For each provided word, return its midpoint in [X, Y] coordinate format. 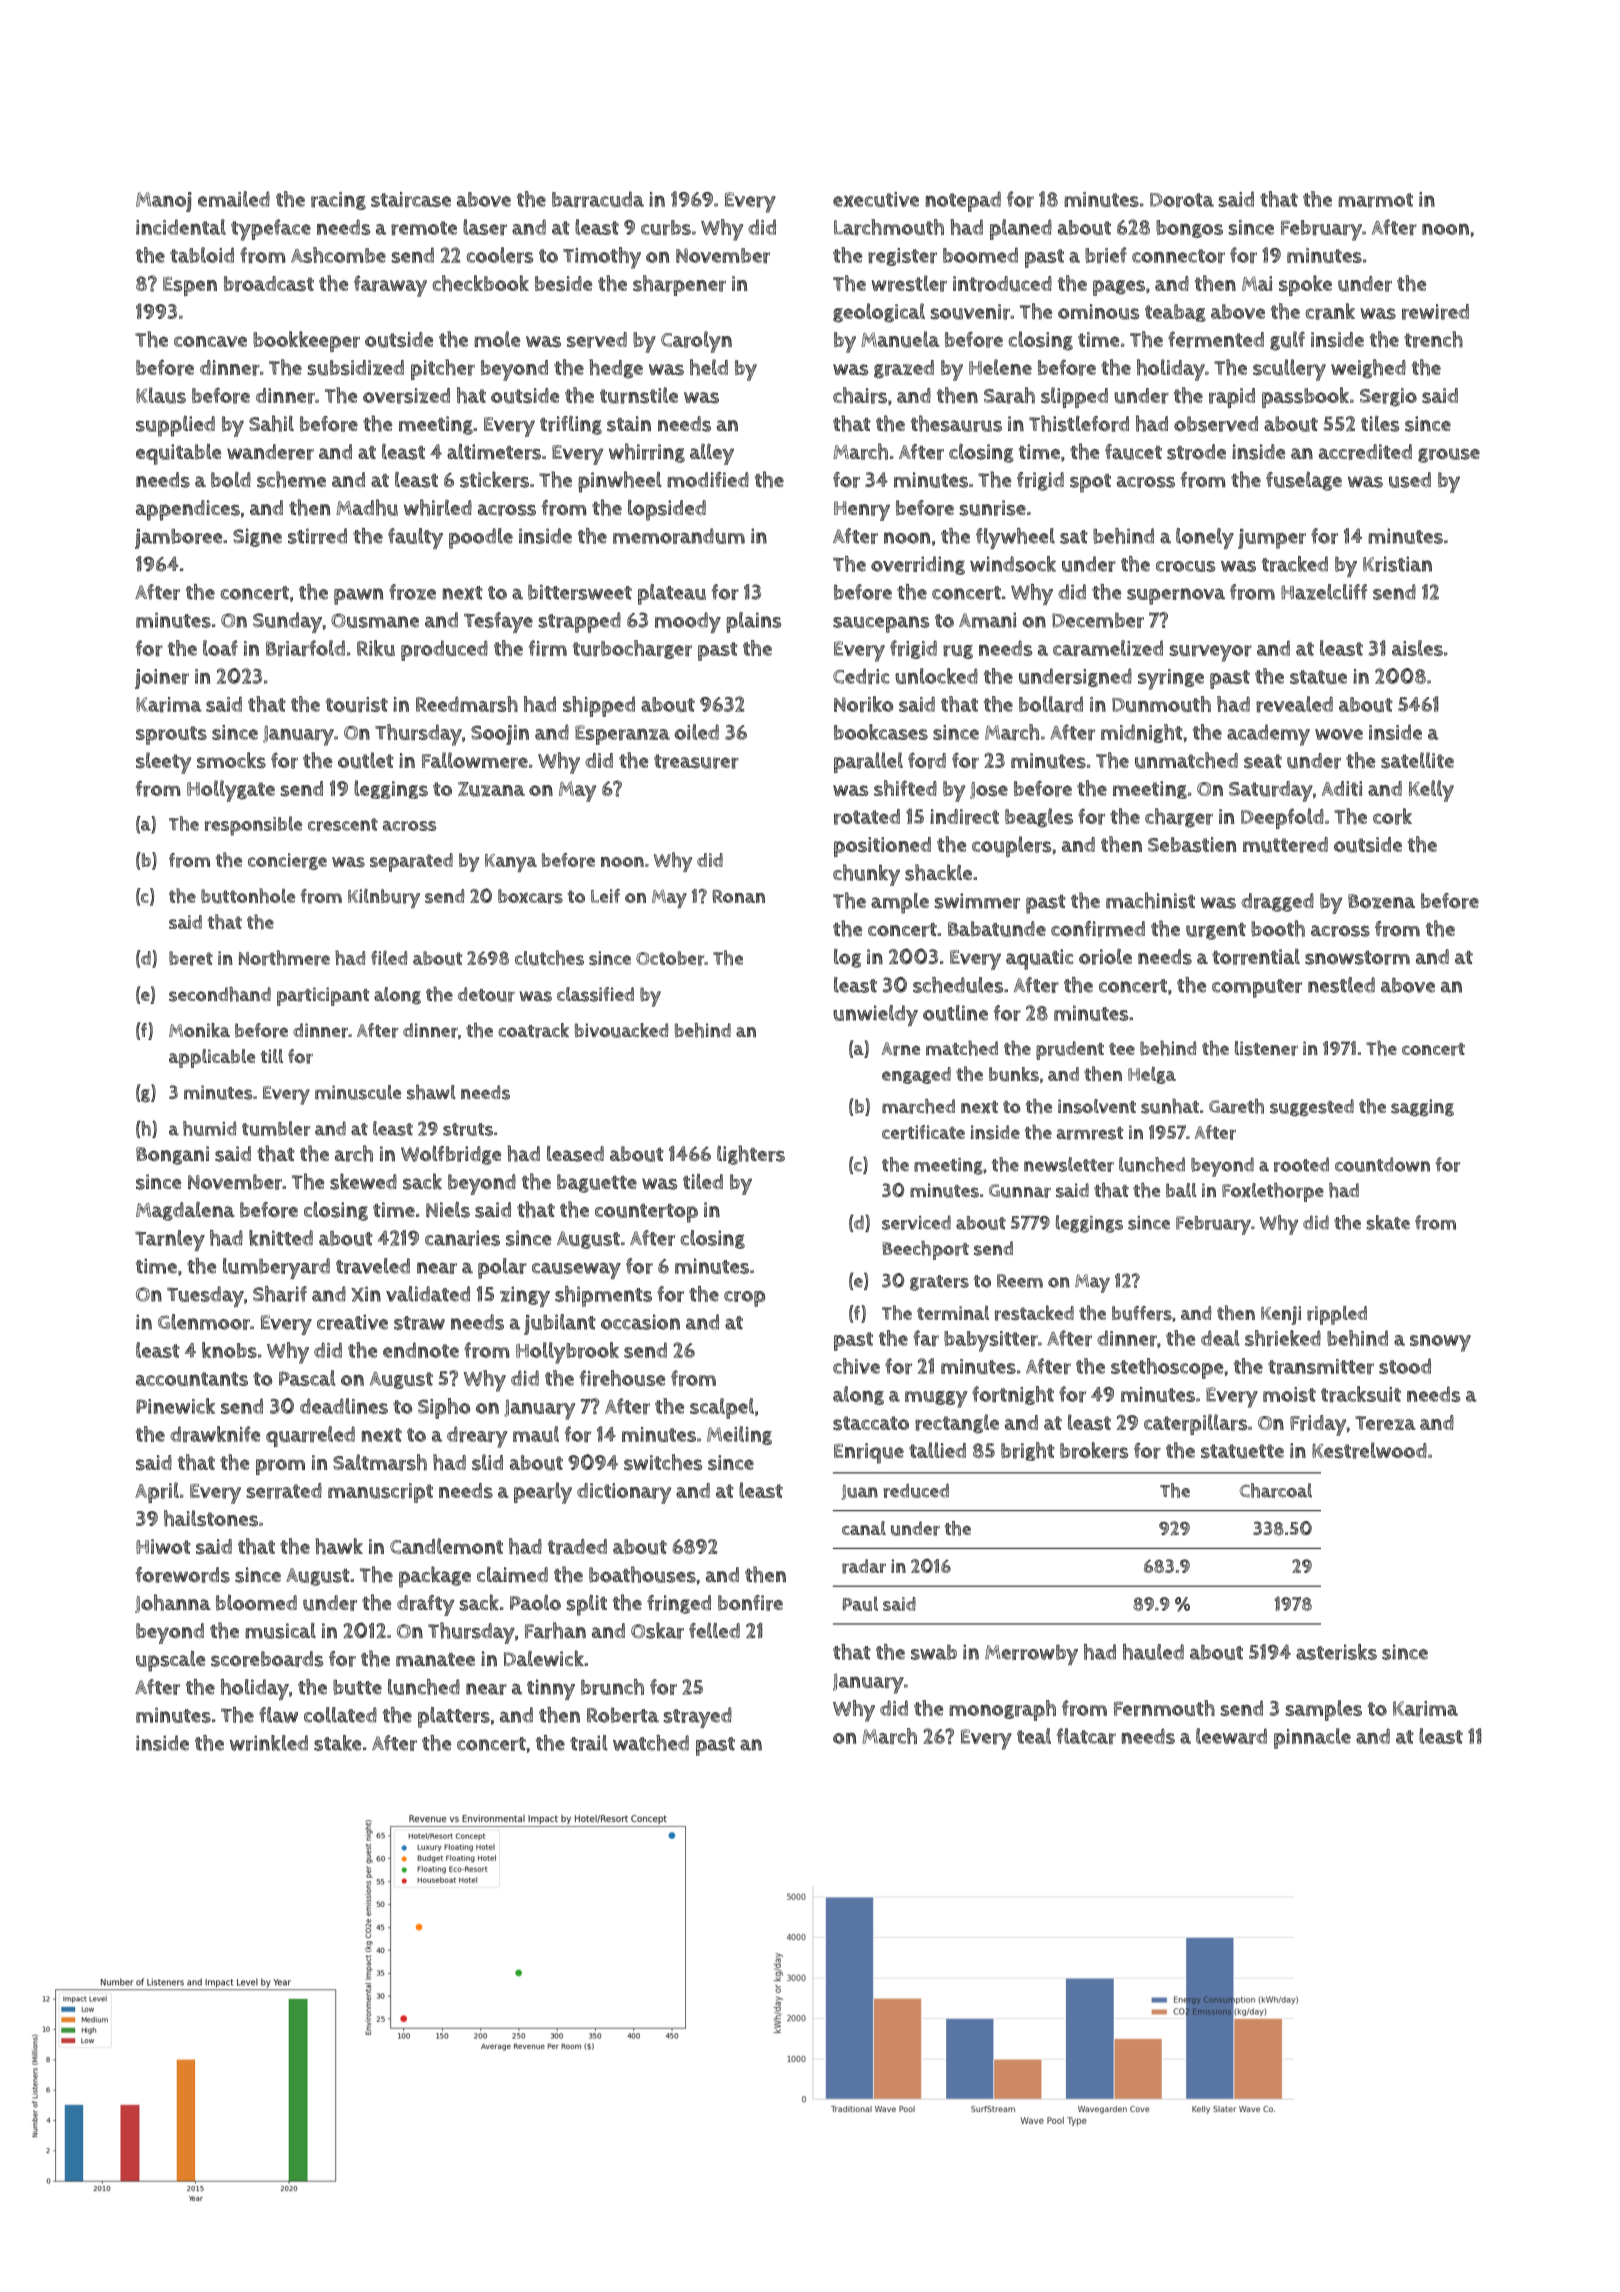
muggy [936, 1399]
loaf [220, 648]
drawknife [215, 1434]
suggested [1312, 1108]
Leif [605, 896]
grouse [1449, 455]
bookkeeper [306, 341]
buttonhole [248, 896]
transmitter [1321, 1367]
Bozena [1381, 901]
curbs [666, 228]
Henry [862, 511]
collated [340, 1715]
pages [1119, 288]
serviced [916, 1222]
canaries [462, 1238]
